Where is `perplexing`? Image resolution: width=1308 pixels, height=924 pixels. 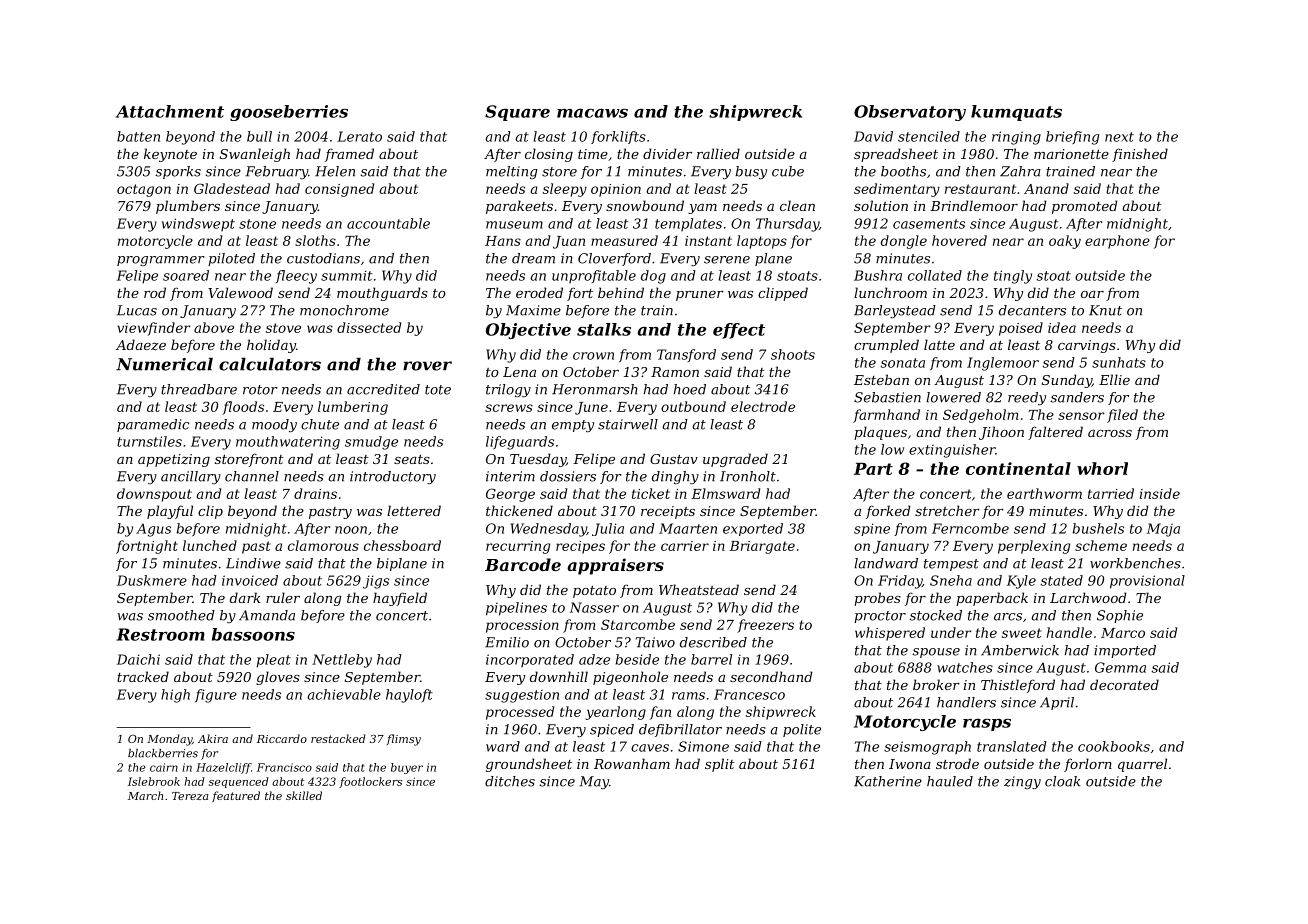 perplexing is located at coordinates (1034, 547).
